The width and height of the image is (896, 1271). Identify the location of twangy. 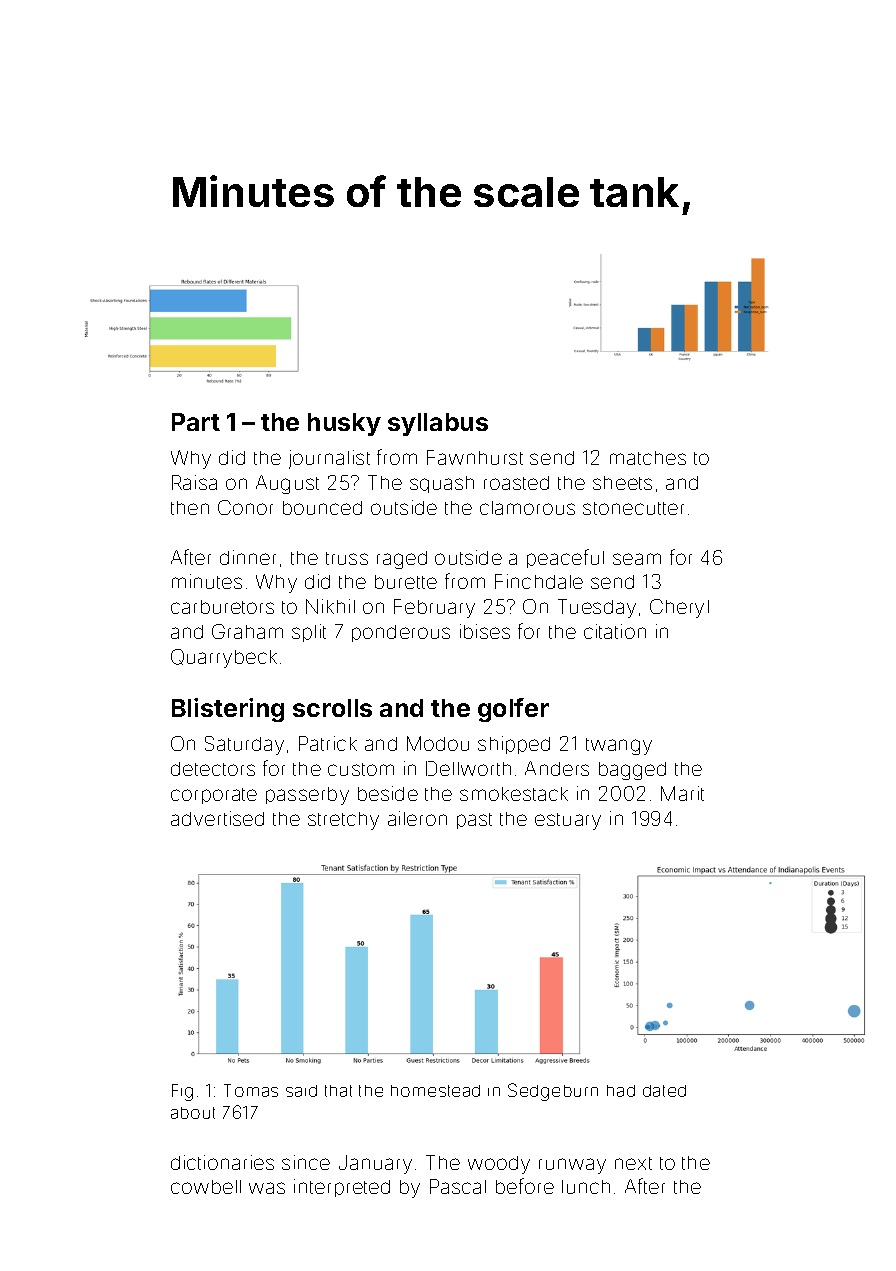
(619, 746).
